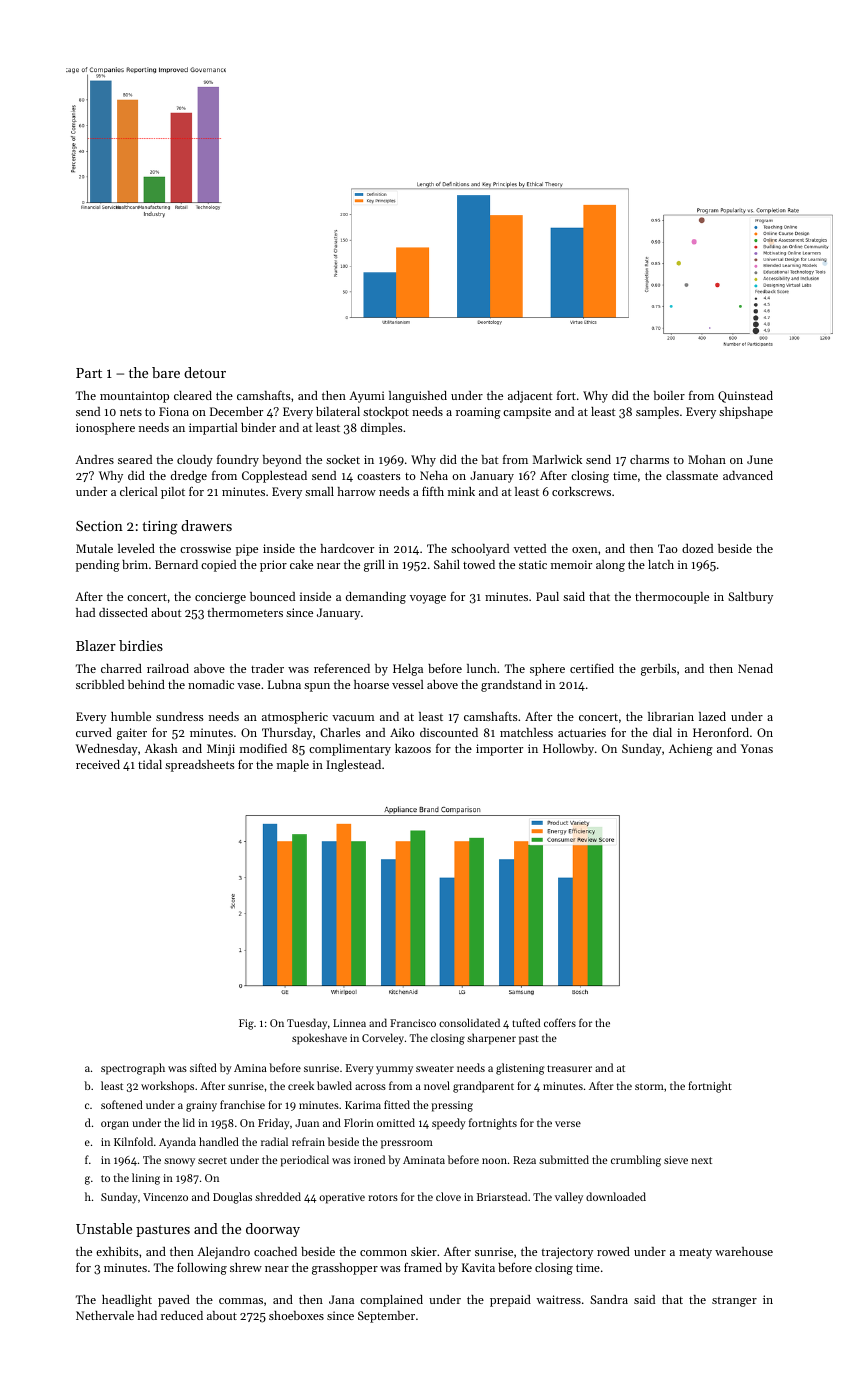 The width and height of the screenshot is (849, 1400). What do you see at coordinates (221, 750) in the screenshot?
I see `Minji` at bounding box center [221, 750].
